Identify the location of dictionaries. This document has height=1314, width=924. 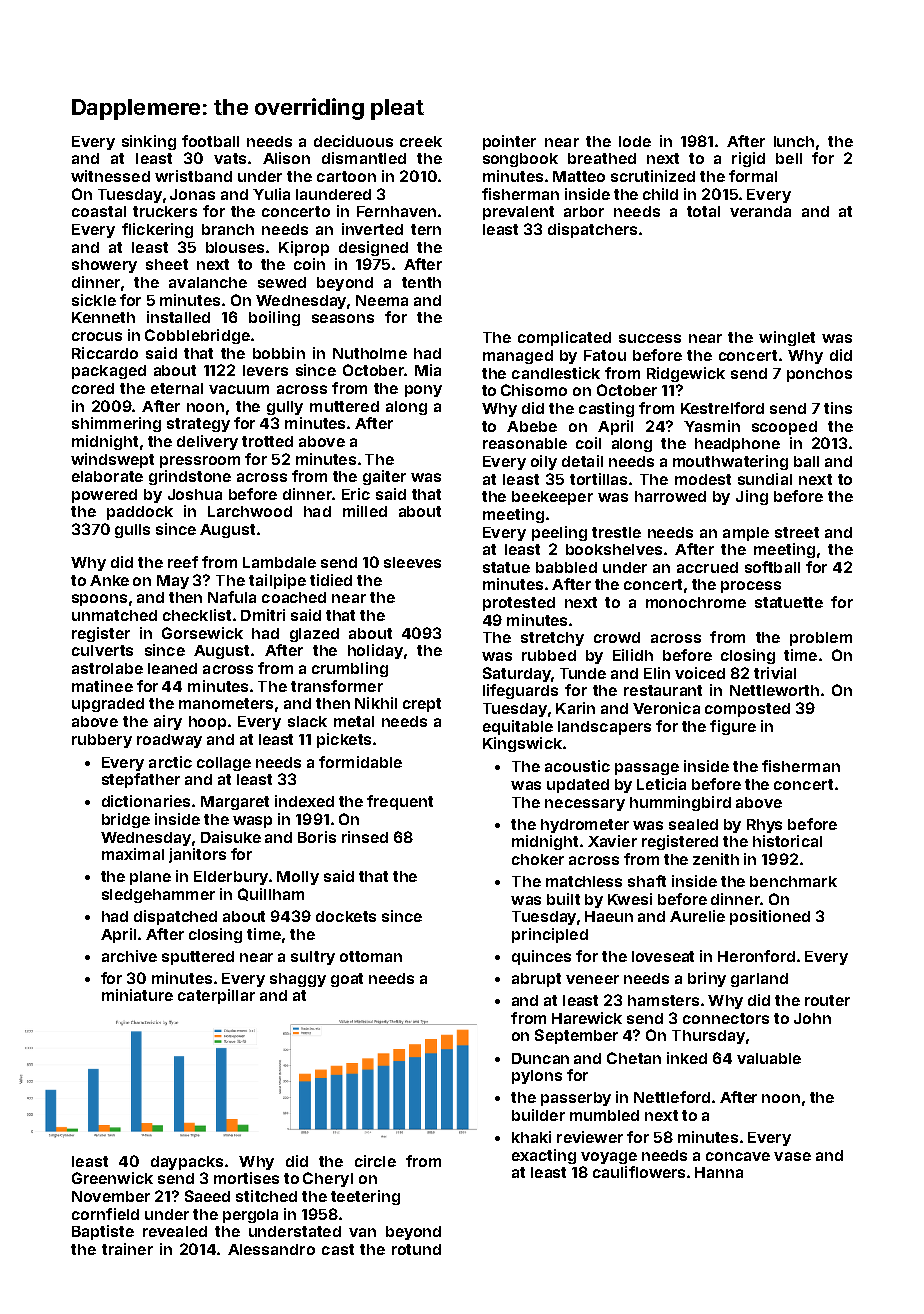
(146, 801).
